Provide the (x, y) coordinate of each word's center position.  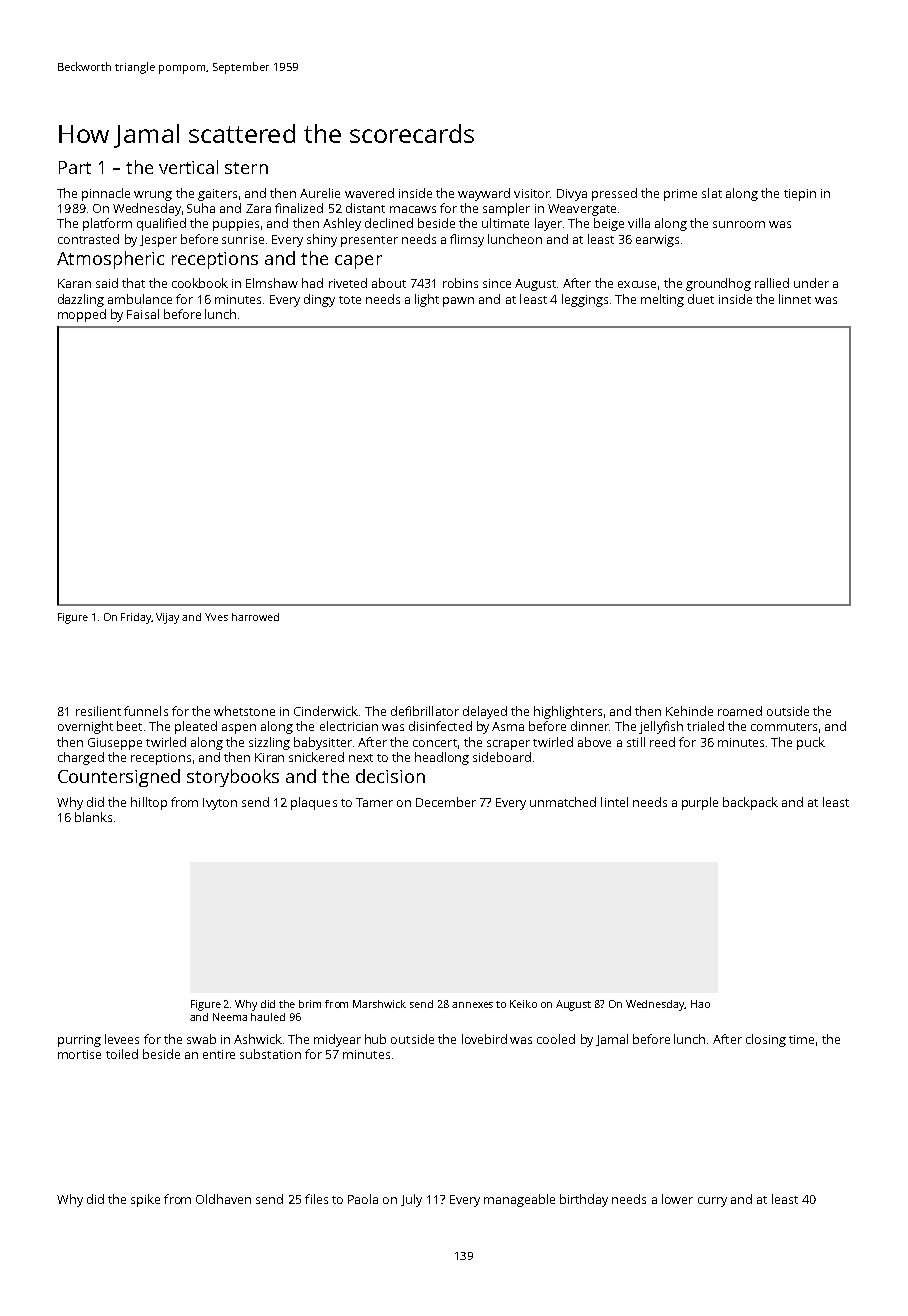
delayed (485, 712)
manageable (519, 1200)
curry (712, 1202)
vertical (188, 167)
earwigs (657, 241)
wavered (369, 193)
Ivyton (220, 804)
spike (145, 1200)
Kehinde (689, 711)
